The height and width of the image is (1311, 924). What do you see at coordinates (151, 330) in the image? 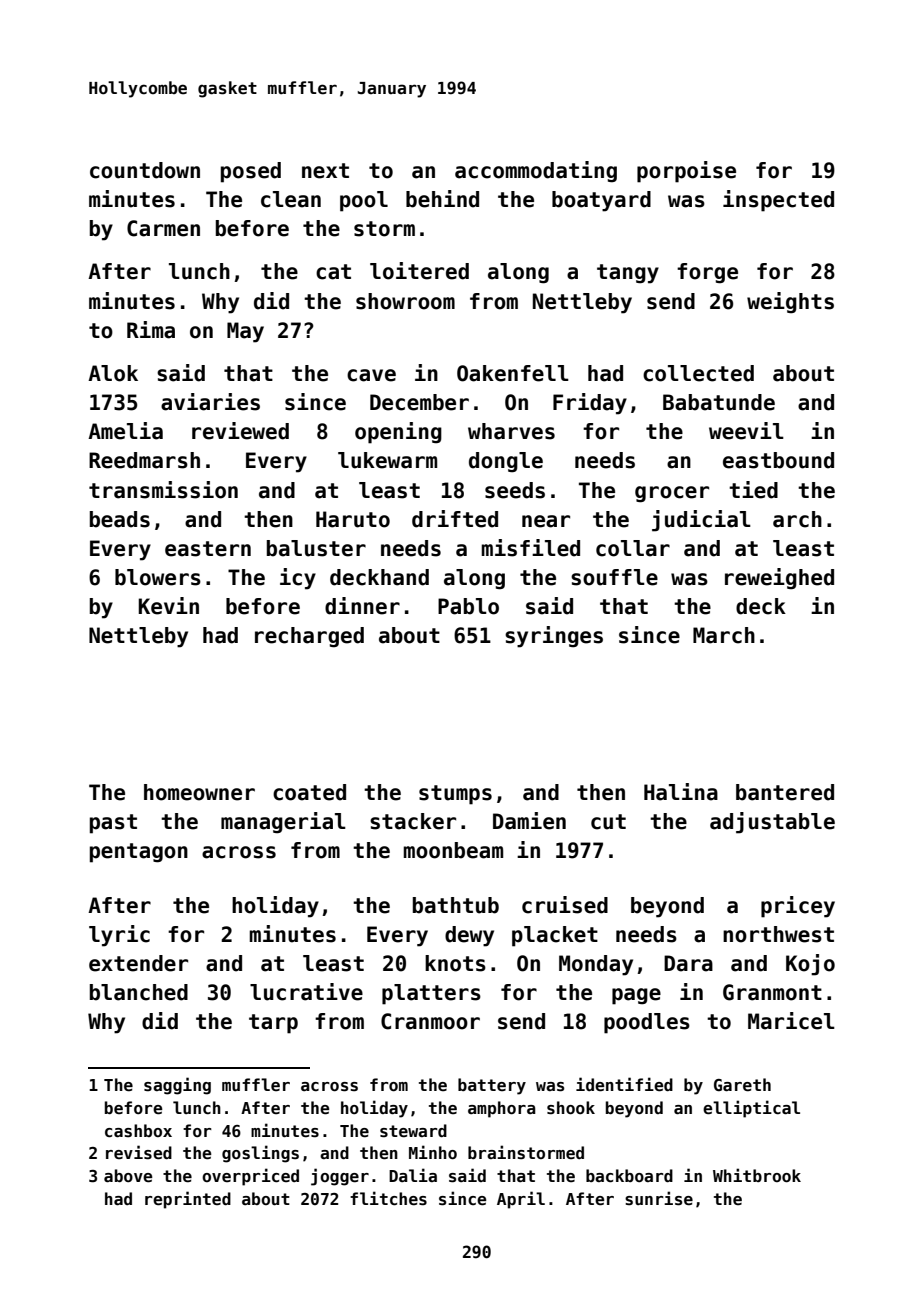
I see `Rima` at bounding box center [151, 330].
